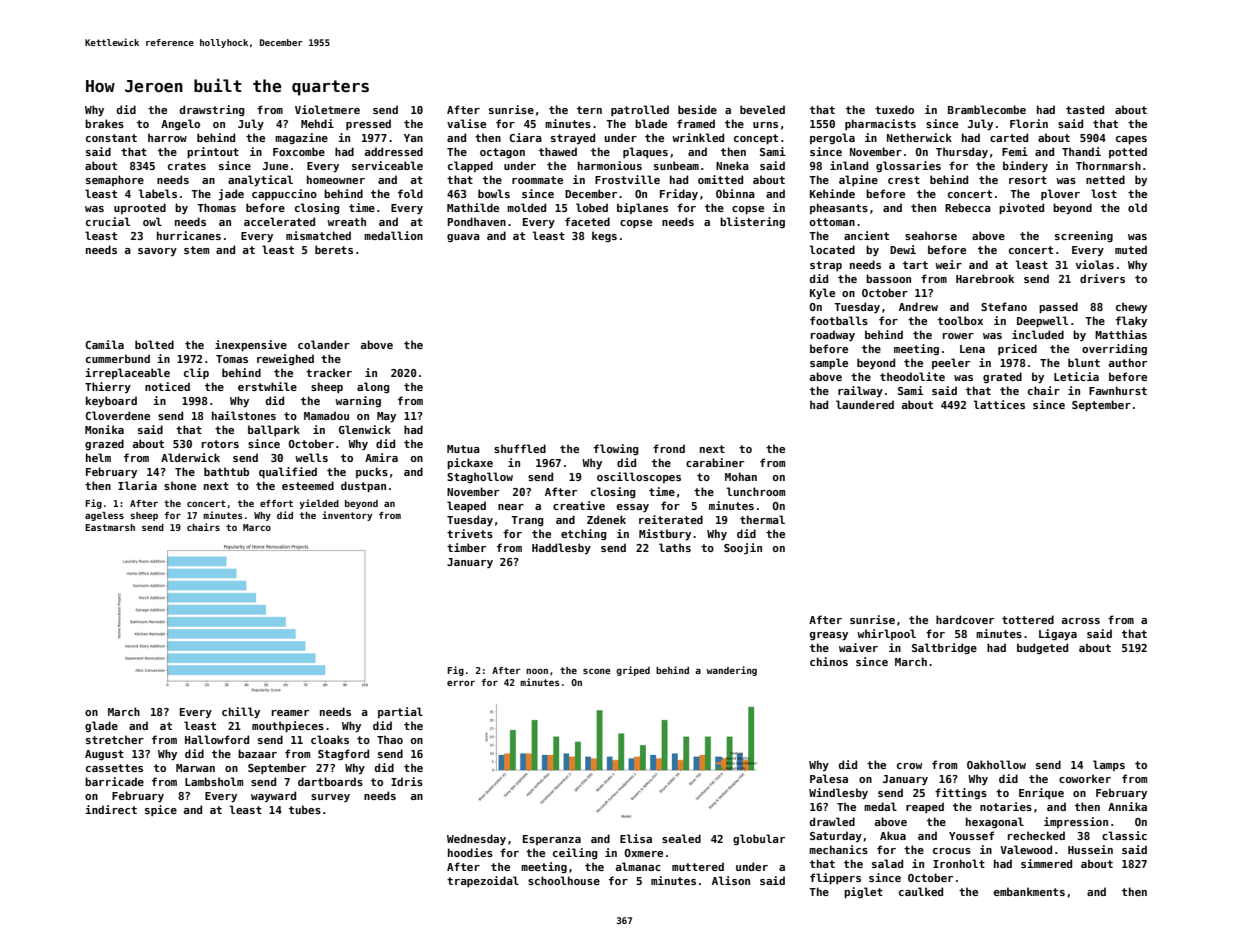  I want to click on bassoon, so click(888, 278).
